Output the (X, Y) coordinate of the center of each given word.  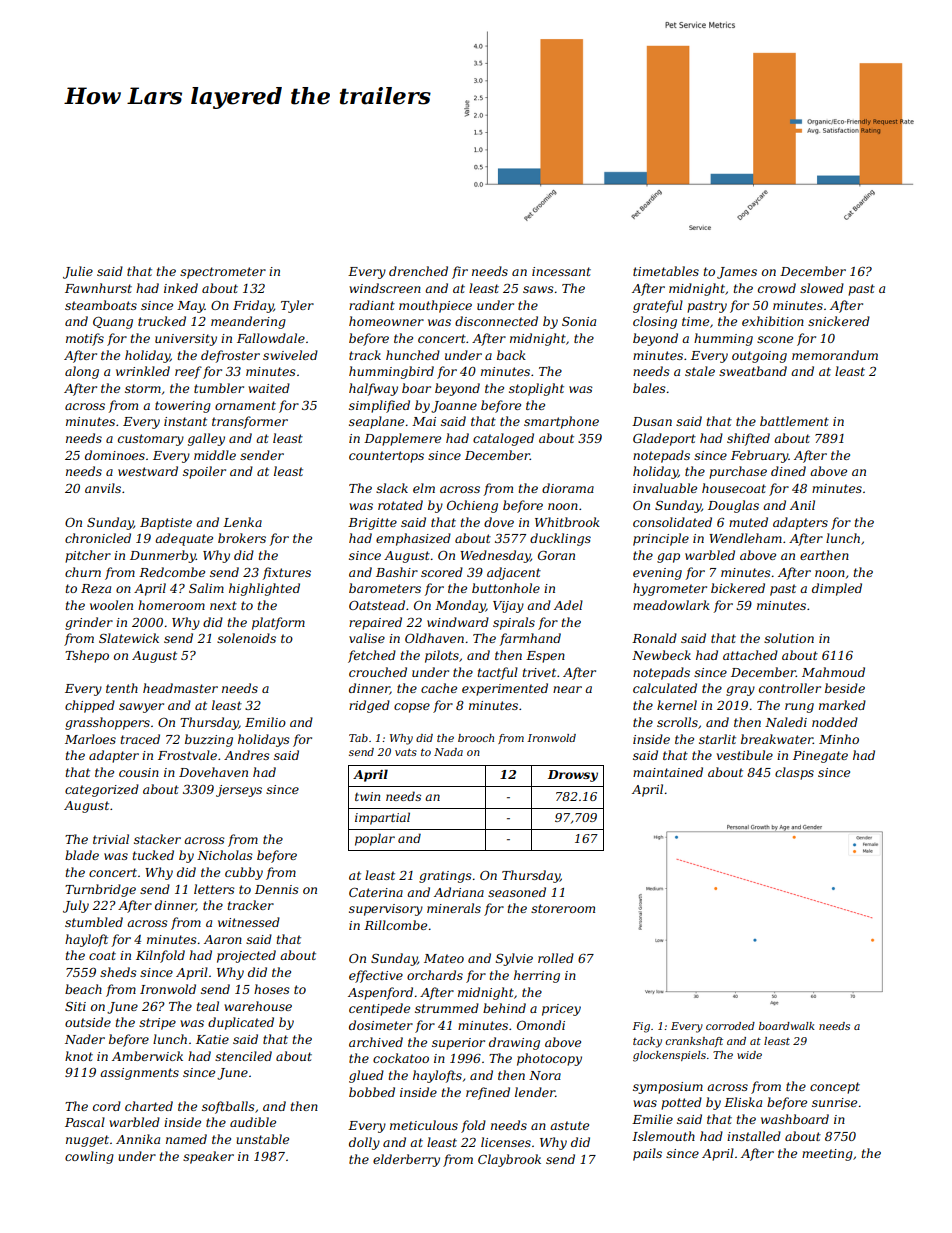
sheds (118, 972)
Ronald (654, 638)
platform (278, 623)
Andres (247, 755)
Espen (545, 657)
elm (424, 488)
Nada (448, 752)
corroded (730, 1026)
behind (504, 1008)
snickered (839, 321)
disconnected (496, 321)
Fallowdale (271, 338)
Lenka (242, 522)
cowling (89, 1157)
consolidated (672, 522)
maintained (668, 772)
